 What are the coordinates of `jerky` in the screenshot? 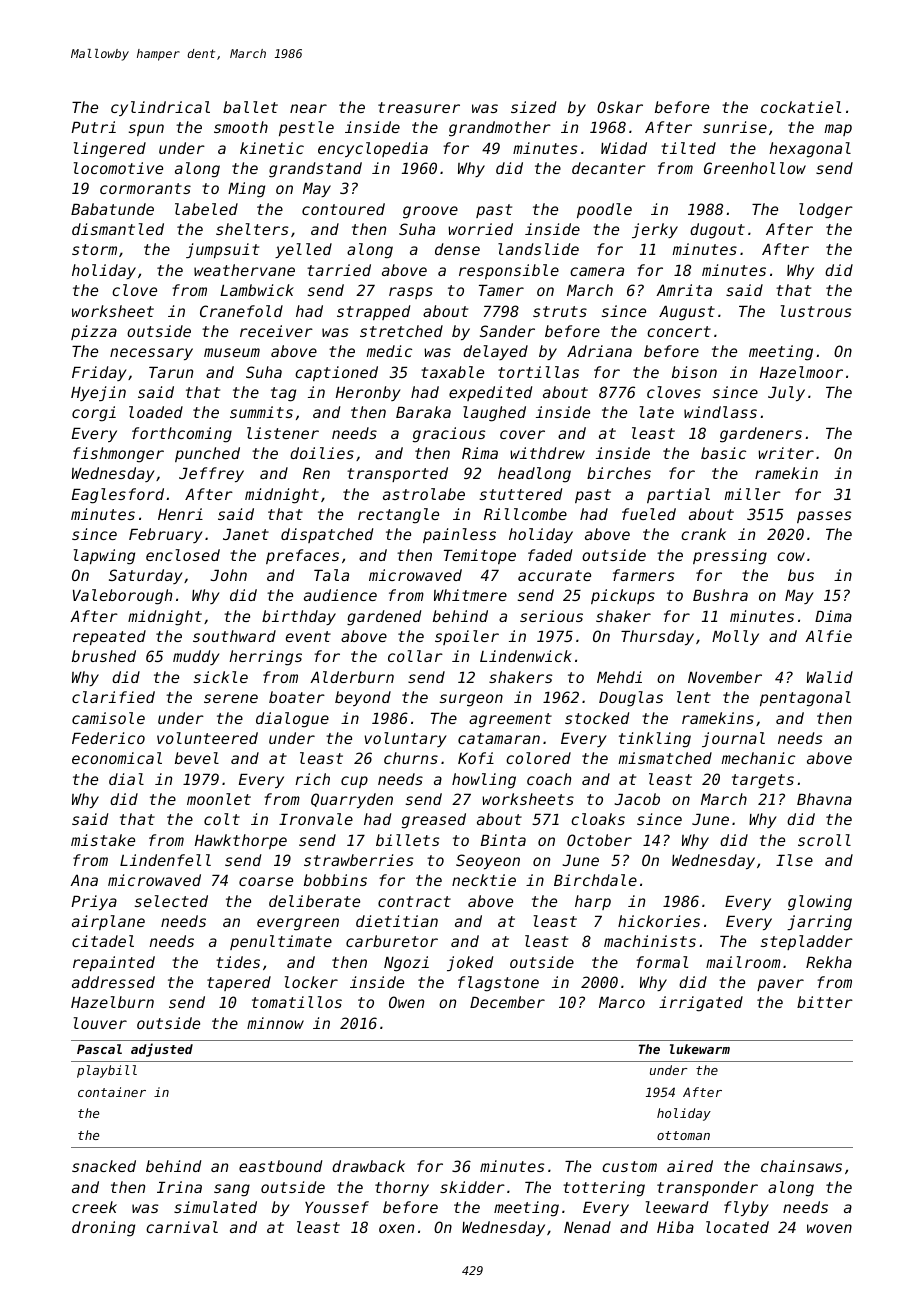 It's located at (655, 230).
